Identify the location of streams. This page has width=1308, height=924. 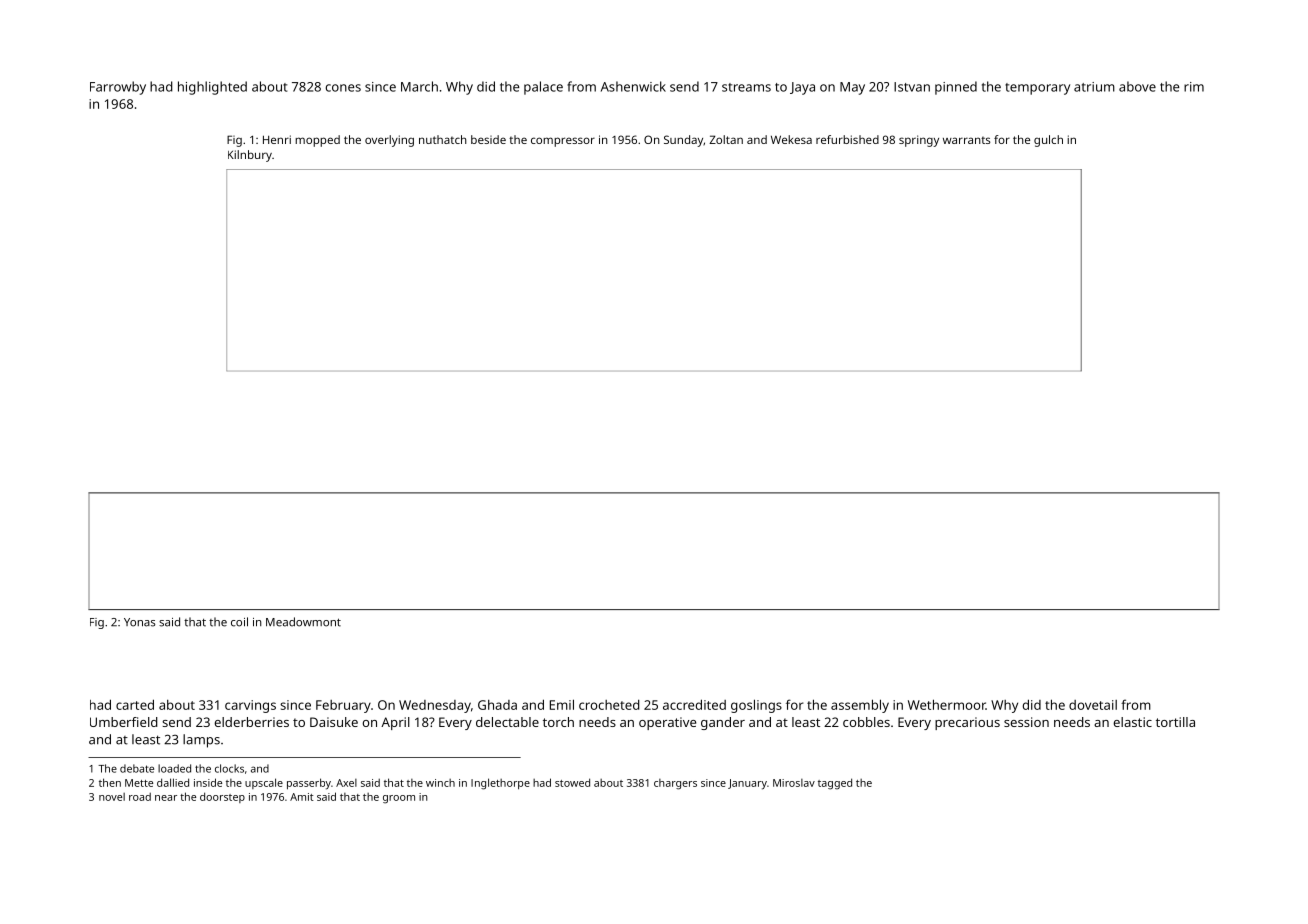
(746, 87).
